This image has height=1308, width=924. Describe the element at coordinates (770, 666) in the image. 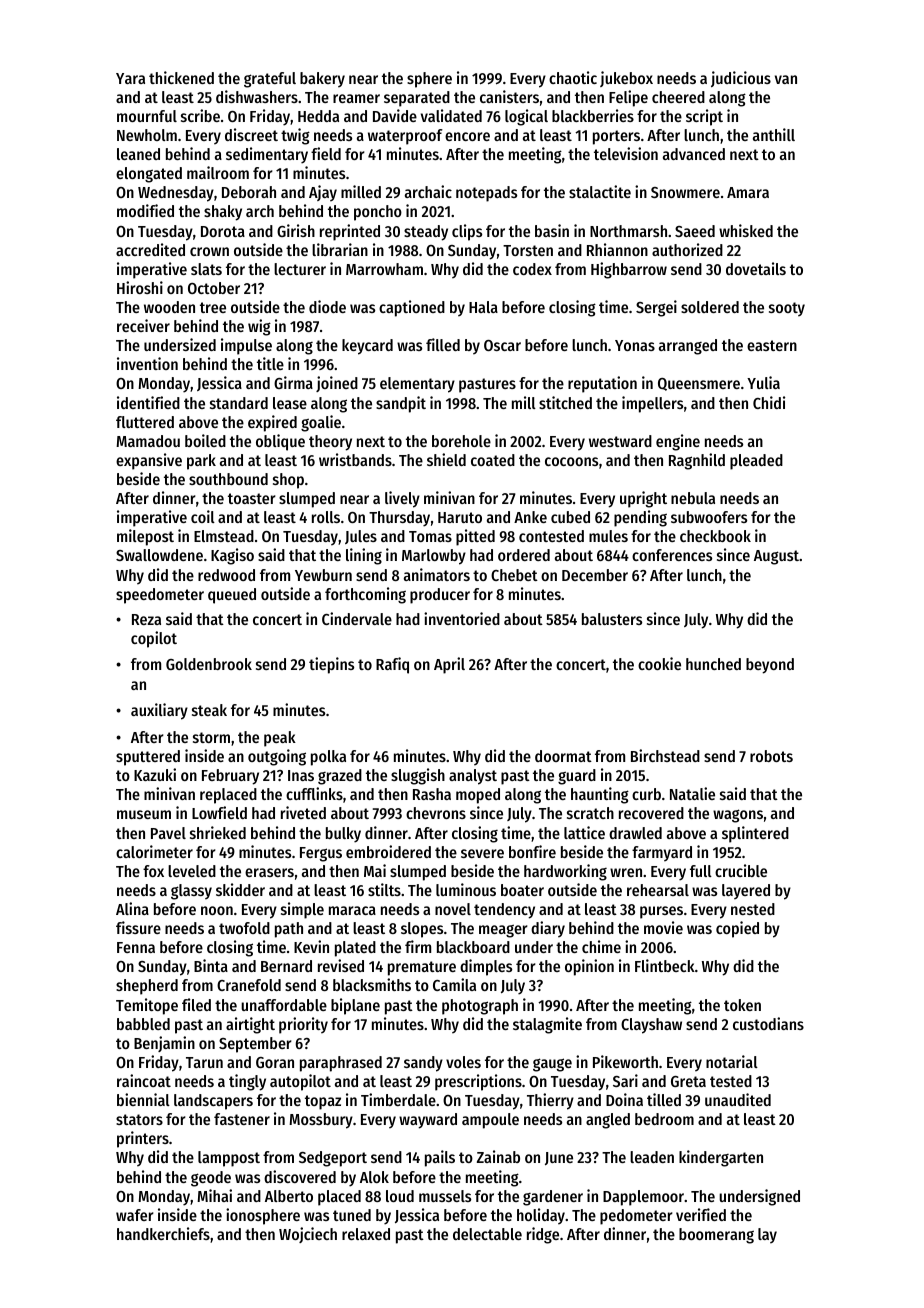

I see `beyond` at that location.
